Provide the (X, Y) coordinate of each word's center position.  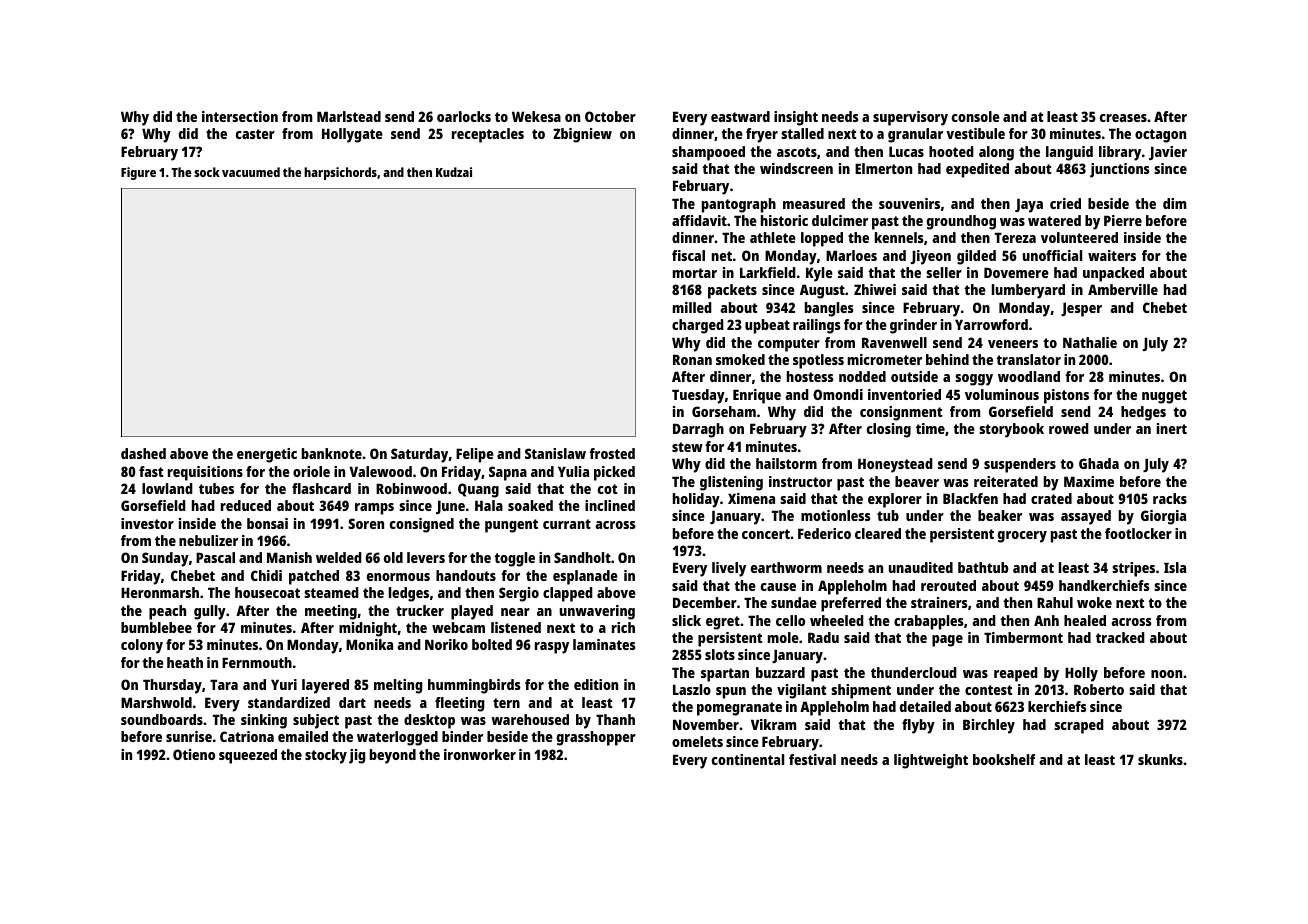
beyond (393, 756)
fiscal (688, 255)
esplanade (585, 577)
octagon (1160, 136)
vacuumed (251, 172)
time (930, 428)
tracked (1120, 637)
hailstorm (786, 463)
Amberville (1123, 289)
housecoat (267, 592)
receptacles (488, 135)
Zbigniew (582, 135)
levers (426, 557)
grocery (1022, 537)
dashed (143, 453)
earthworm (786, 567)
